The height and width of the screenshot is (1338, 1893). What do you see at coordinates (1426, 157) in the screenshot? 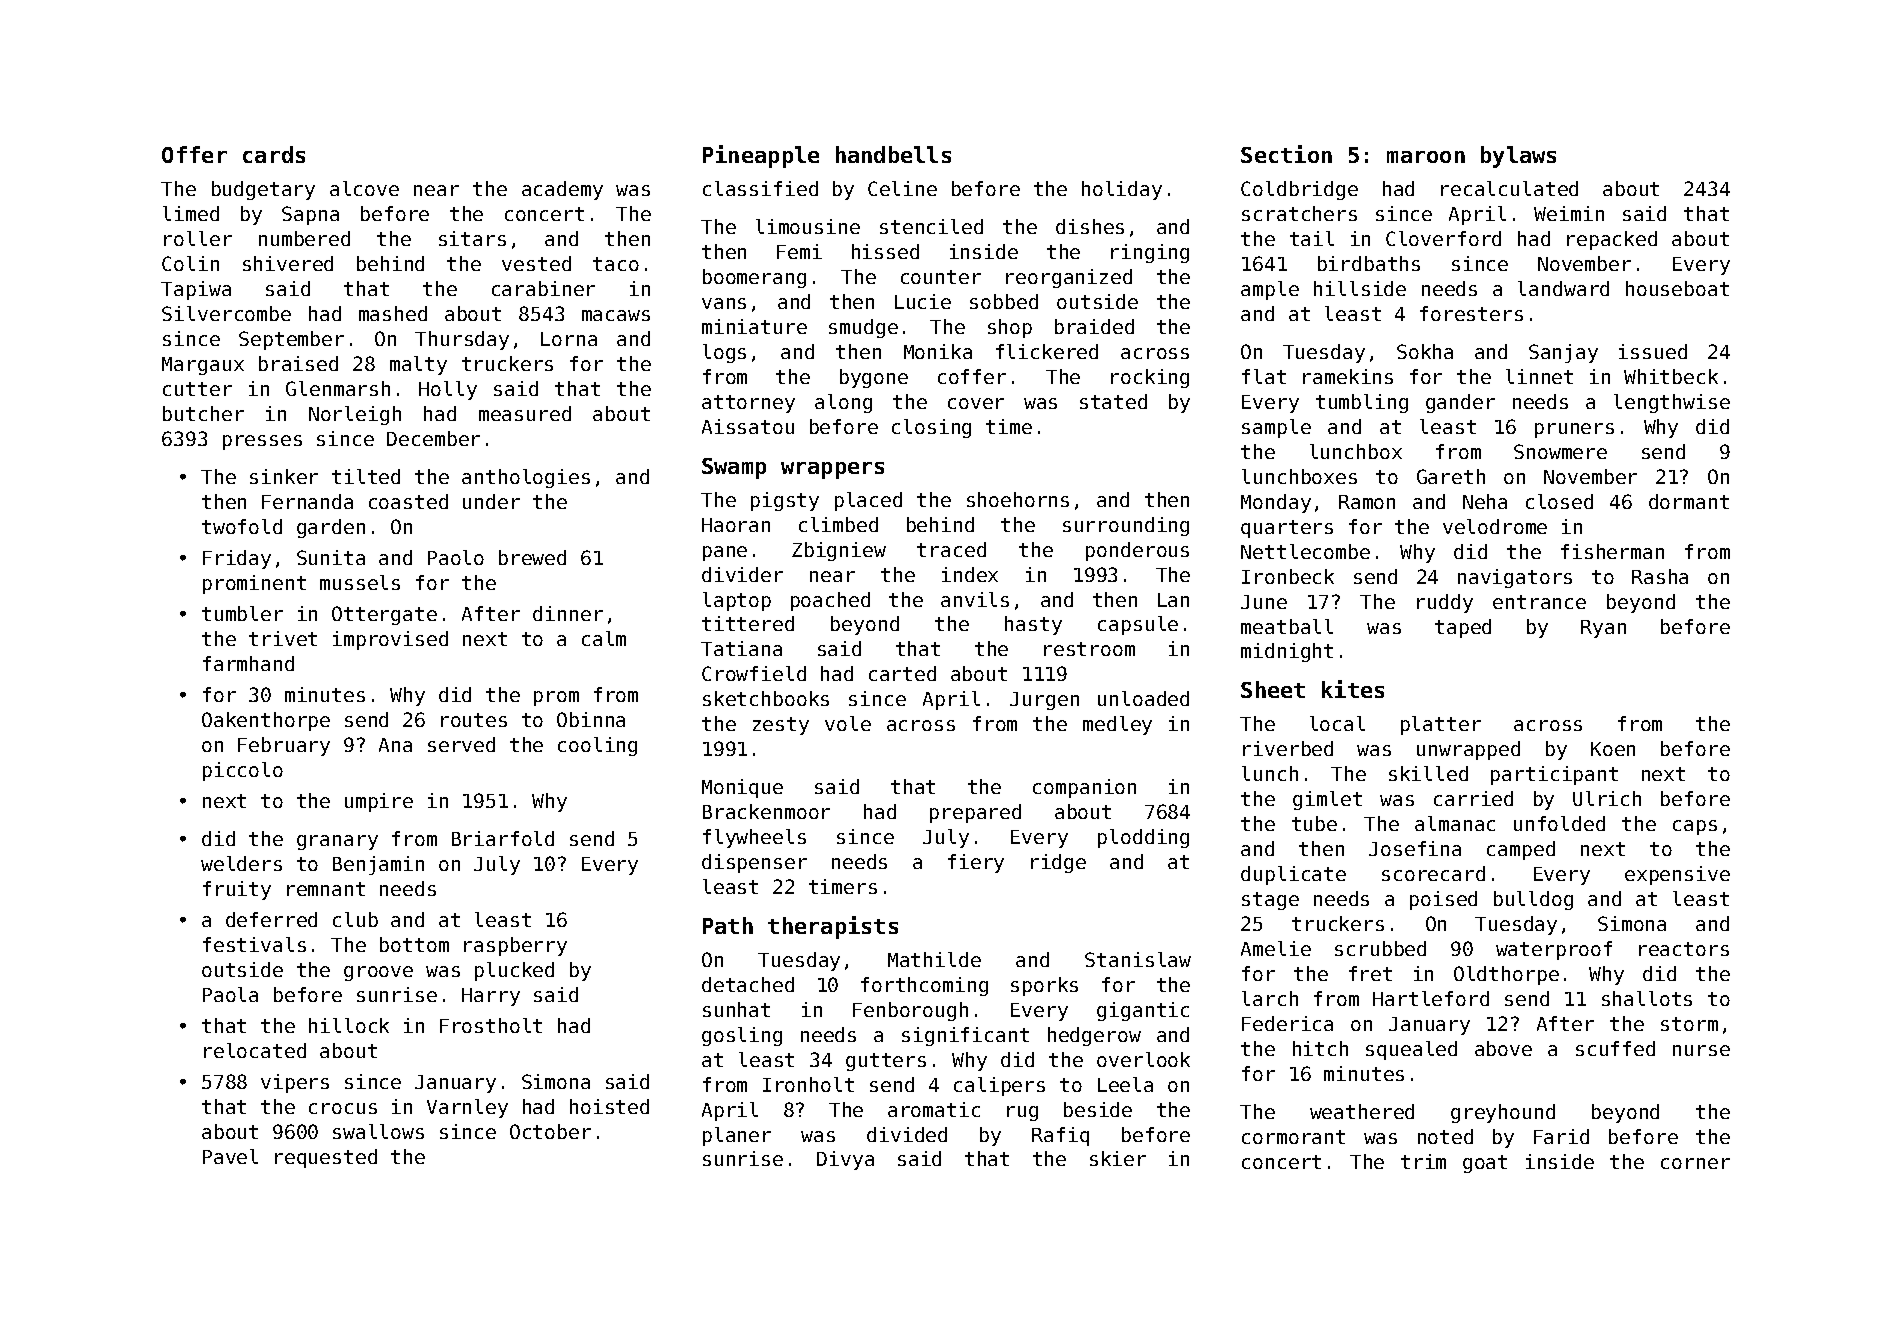
I see `maroon` at bounding box center [1426, 157].
